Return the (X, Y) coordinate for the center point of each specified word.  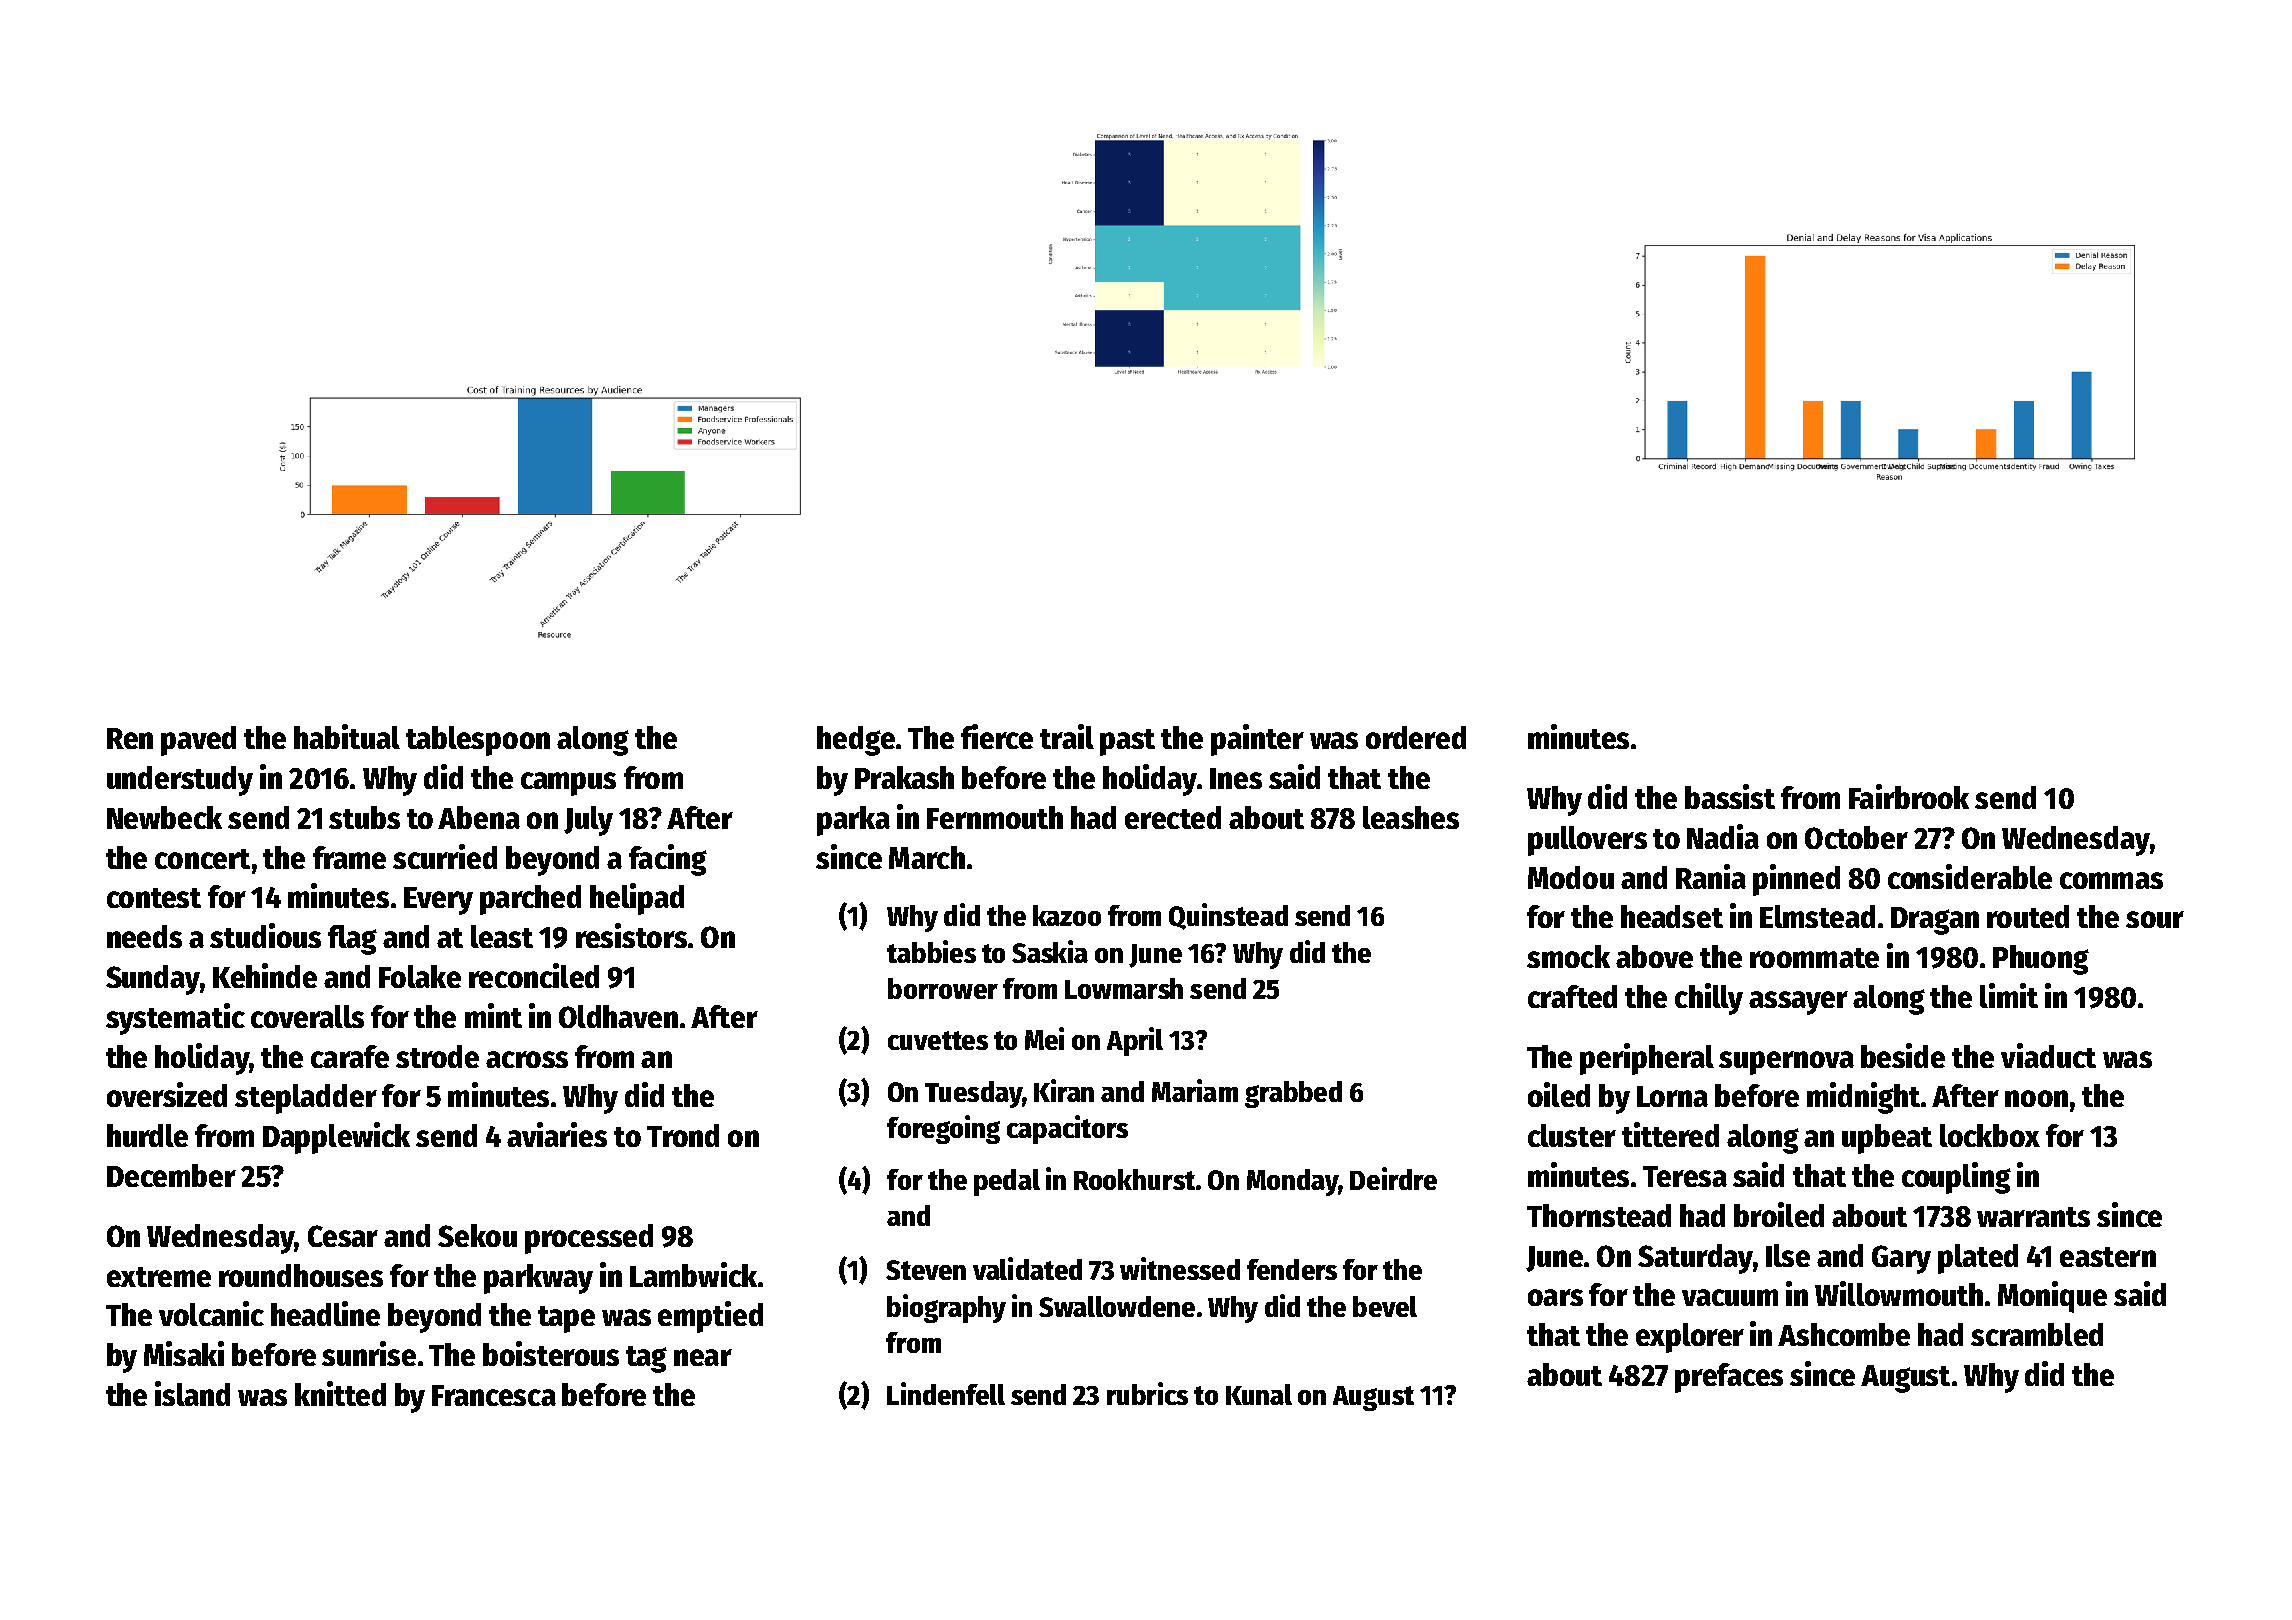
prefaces (1729, 1378)
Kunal (1259, 1394)
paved (198, 741)
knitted (340, 1393)
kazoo (1067, 915)
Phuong (2041, 960)
